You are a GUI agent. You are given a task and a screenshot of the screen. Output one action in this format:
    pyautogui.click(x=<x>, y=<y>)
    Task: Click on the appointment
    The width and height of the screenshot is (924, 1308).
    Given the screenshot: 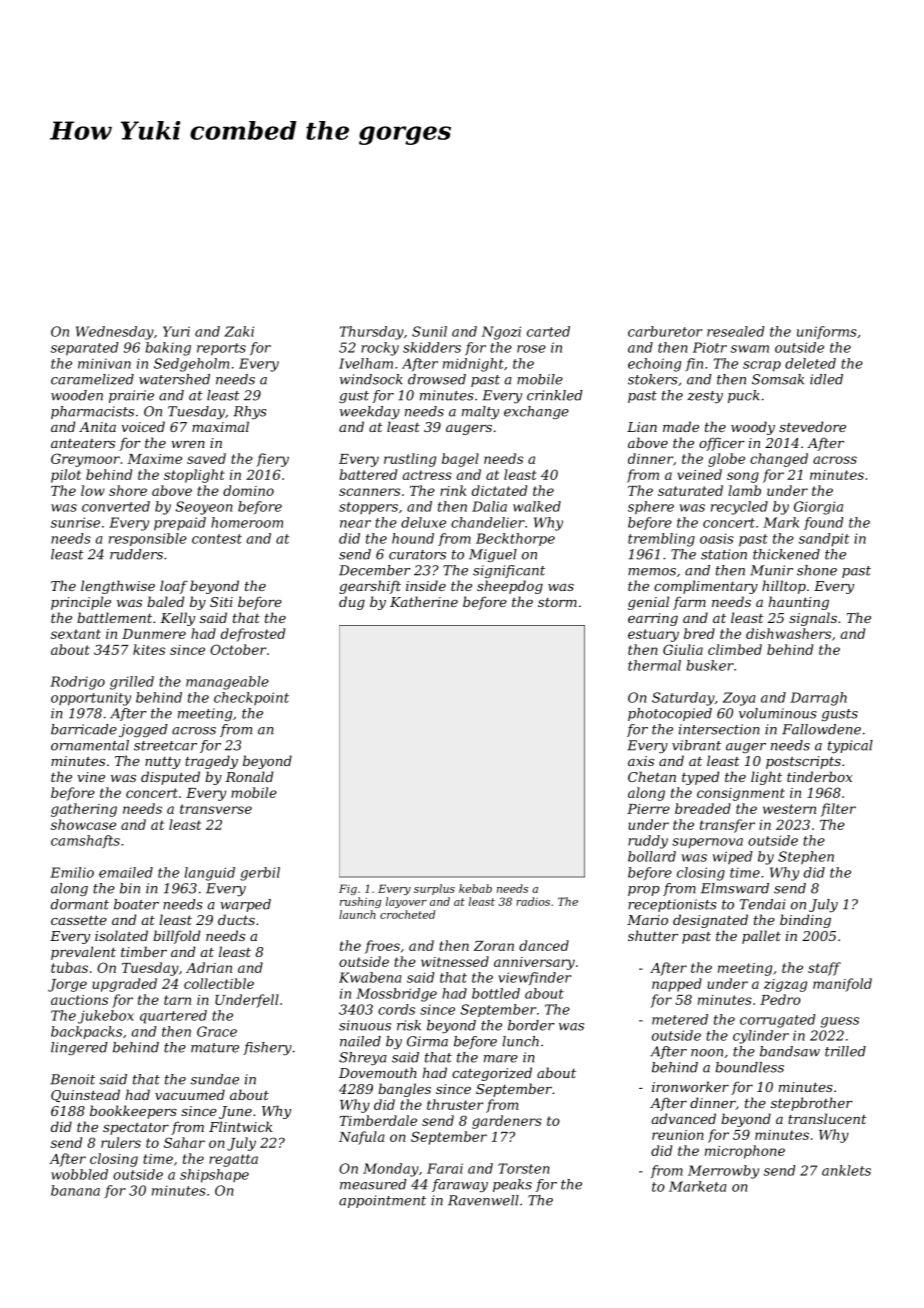 What is the action you would take?
    pyautogui.click(x=382, y=1201)
